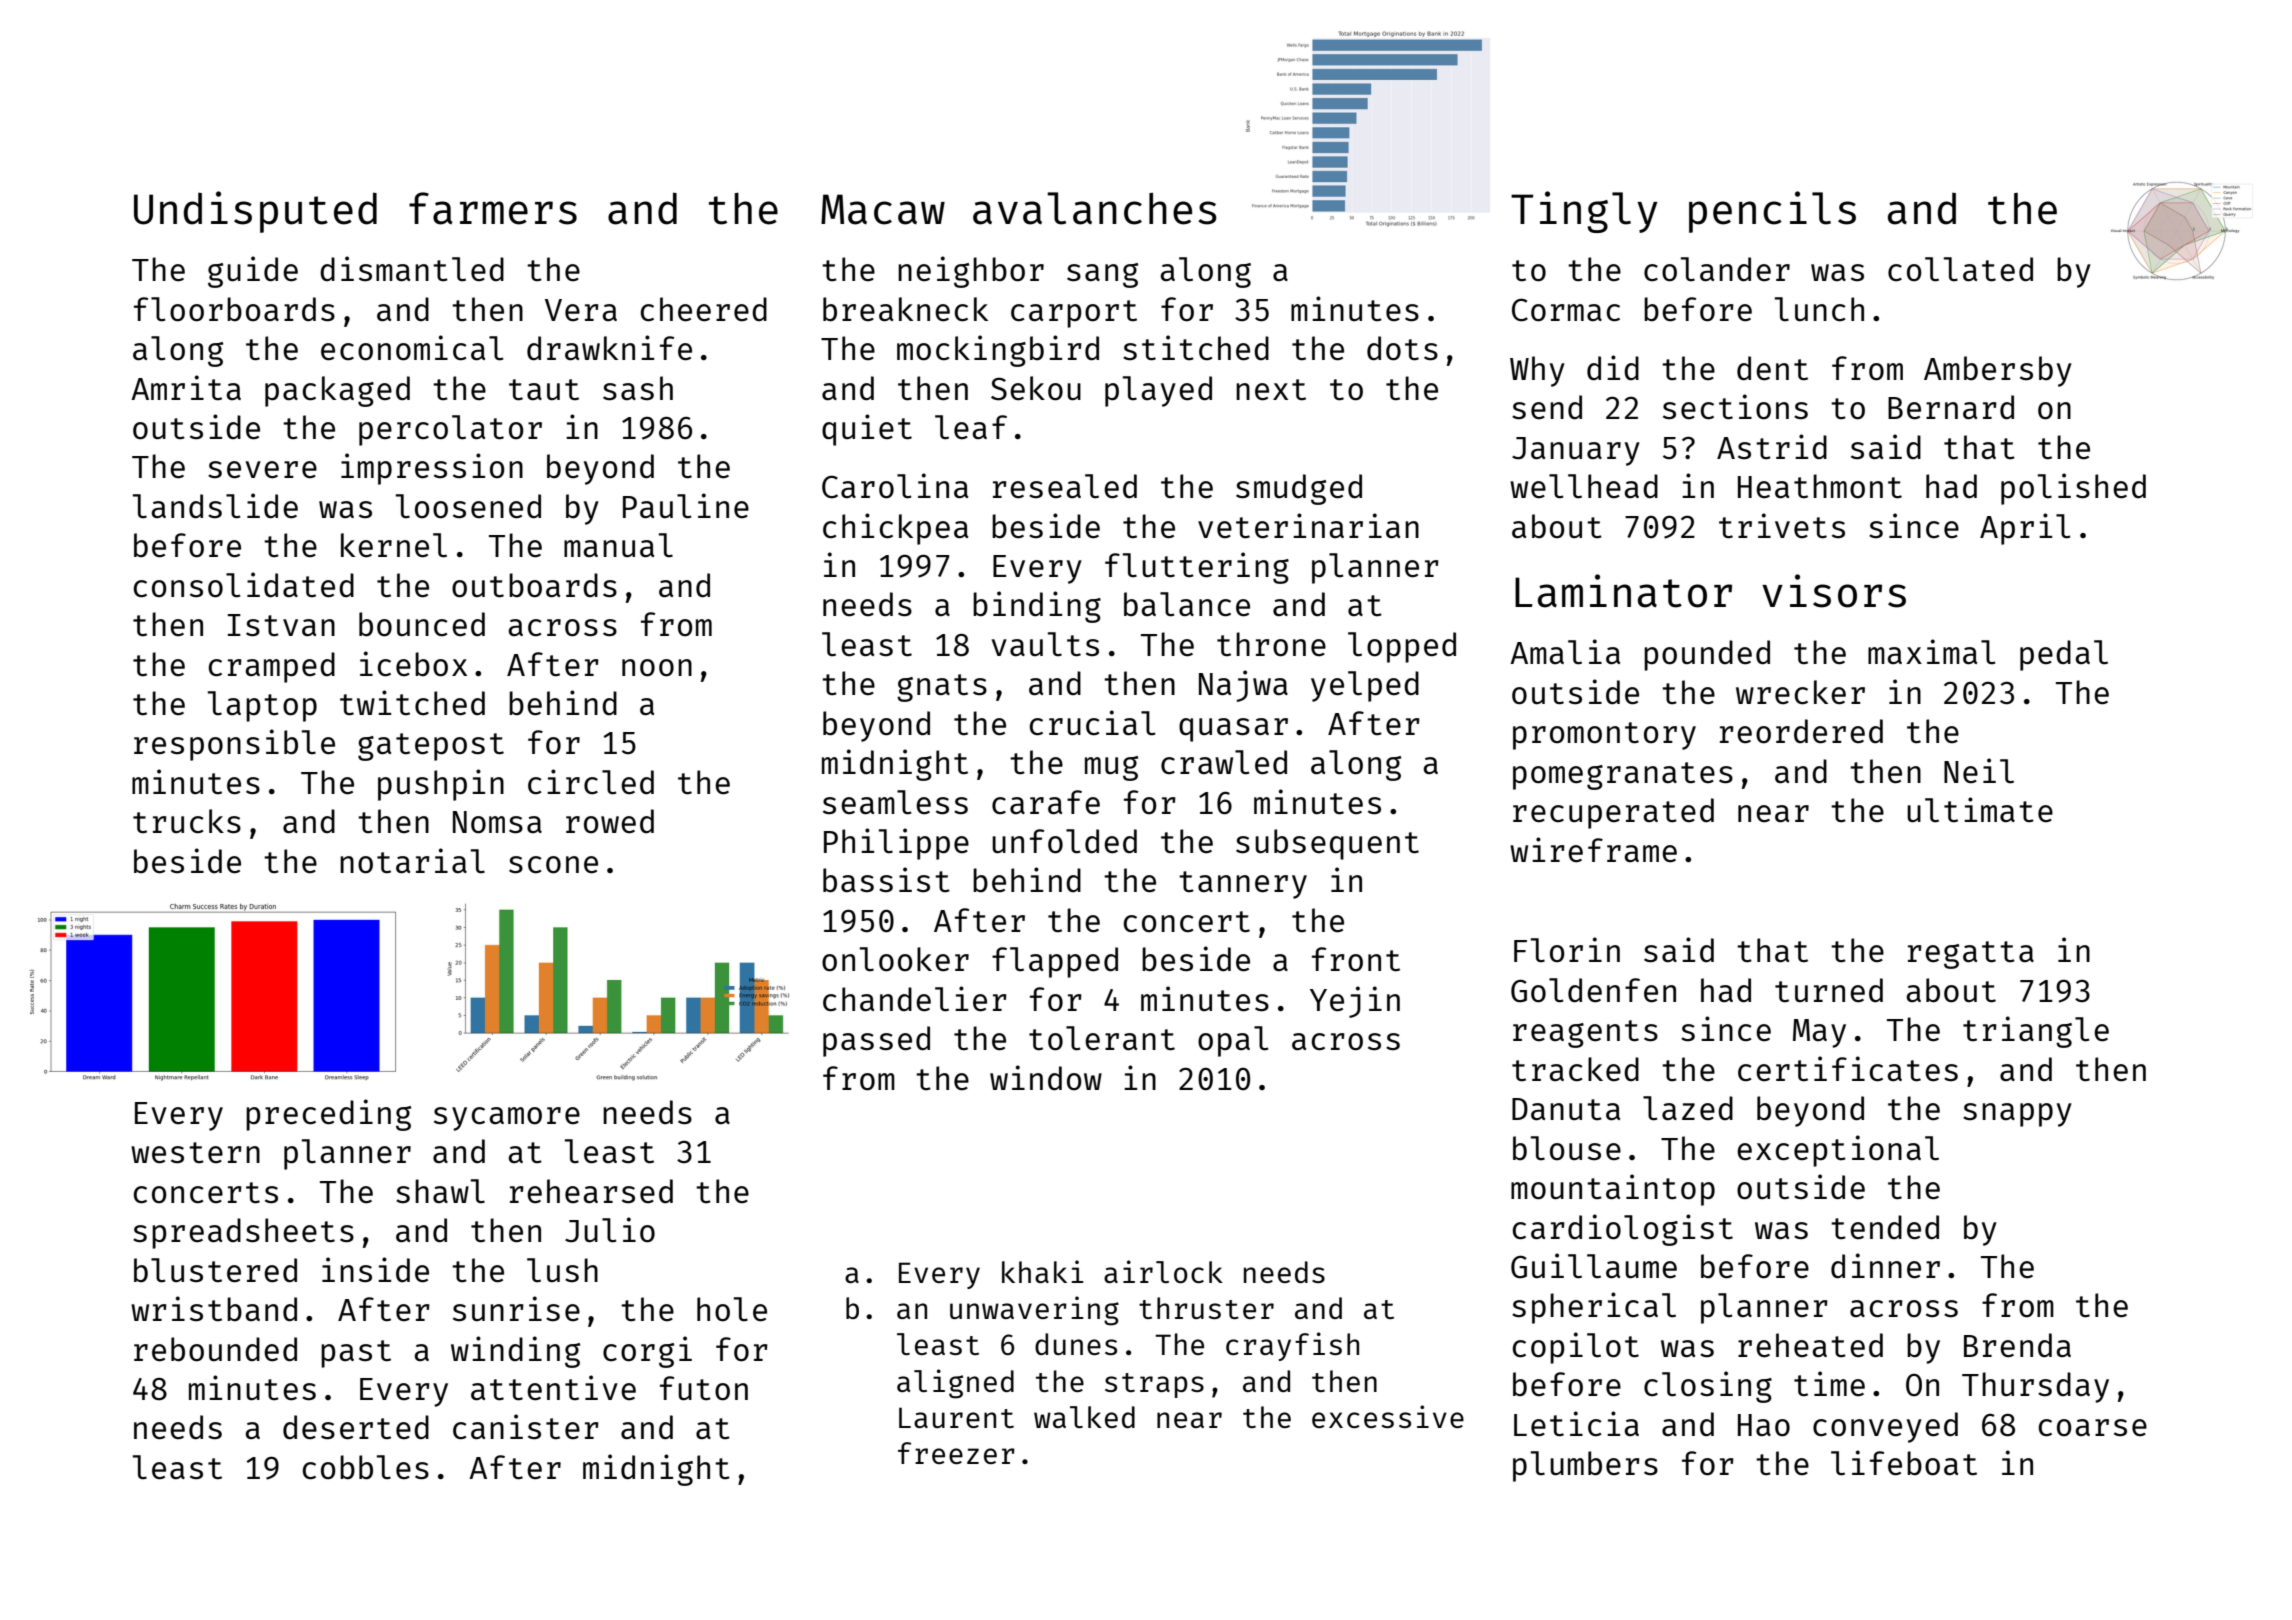 The image size is (2292, 1620). Describe the element at coordinates (1567, 950) in the page. I see `Florin` at that location.
